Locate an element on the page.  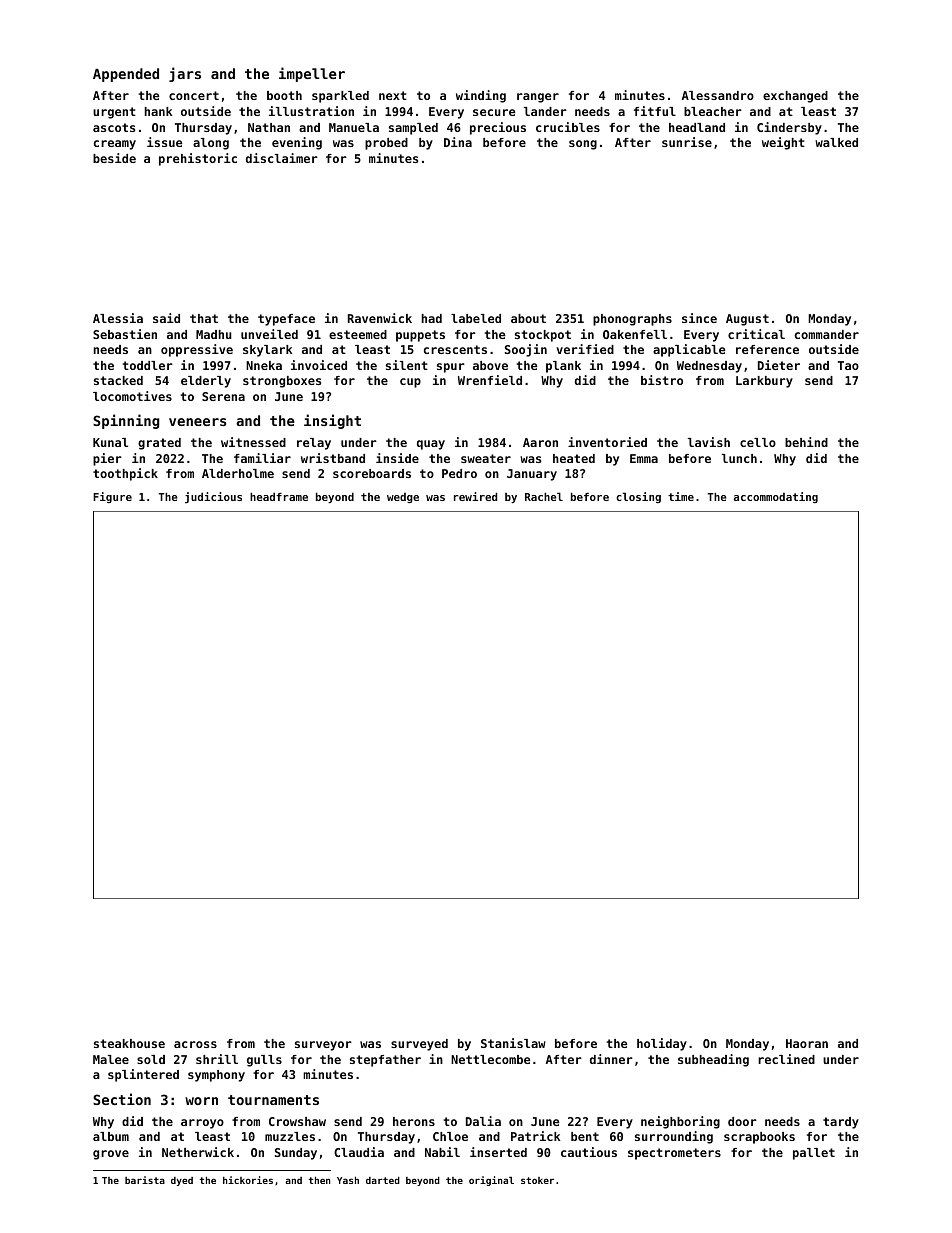
Figure is located at coordinates (112, 497).
